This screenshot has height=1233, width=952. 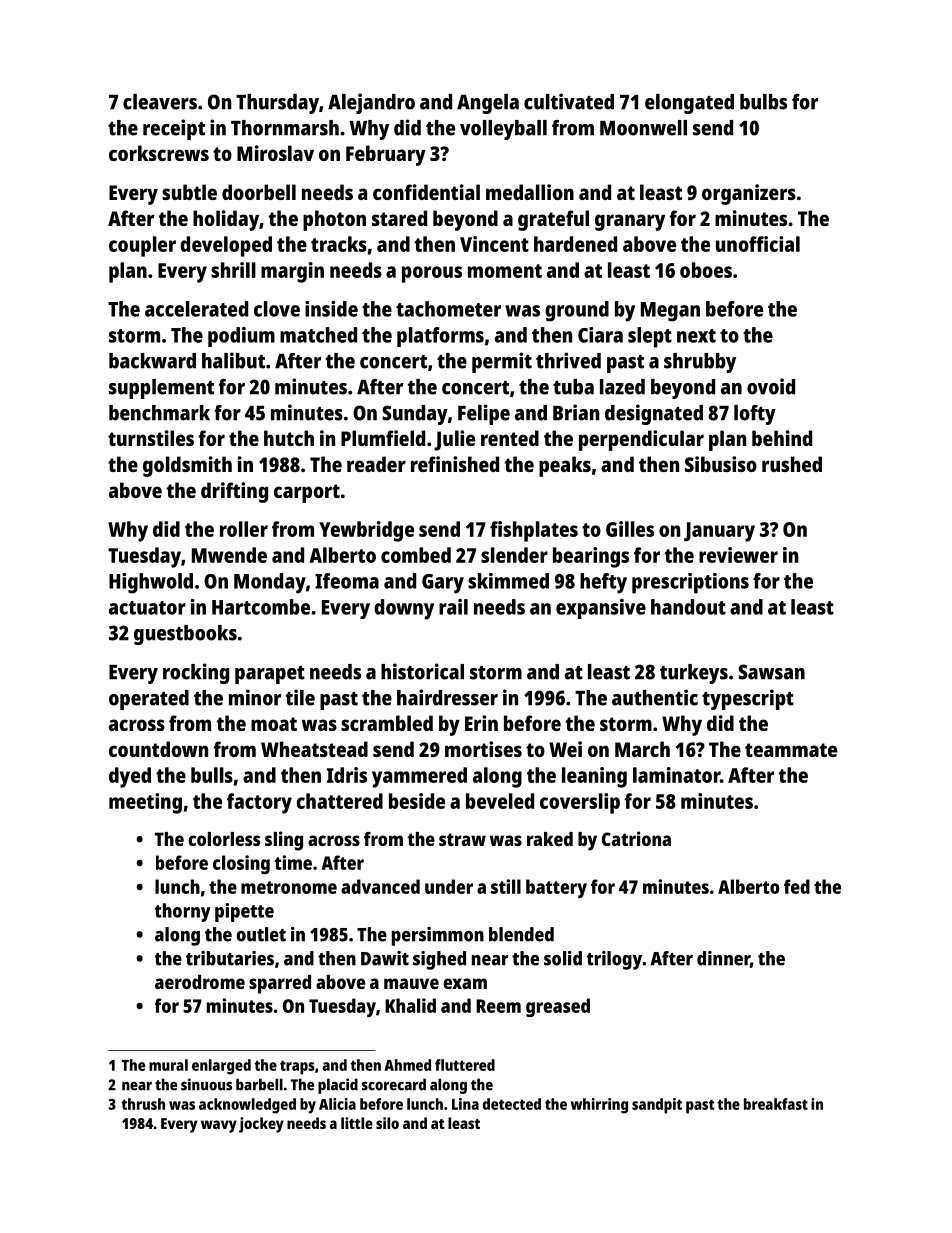 I want to click on aerodrome, so click(x=200, y=982).
